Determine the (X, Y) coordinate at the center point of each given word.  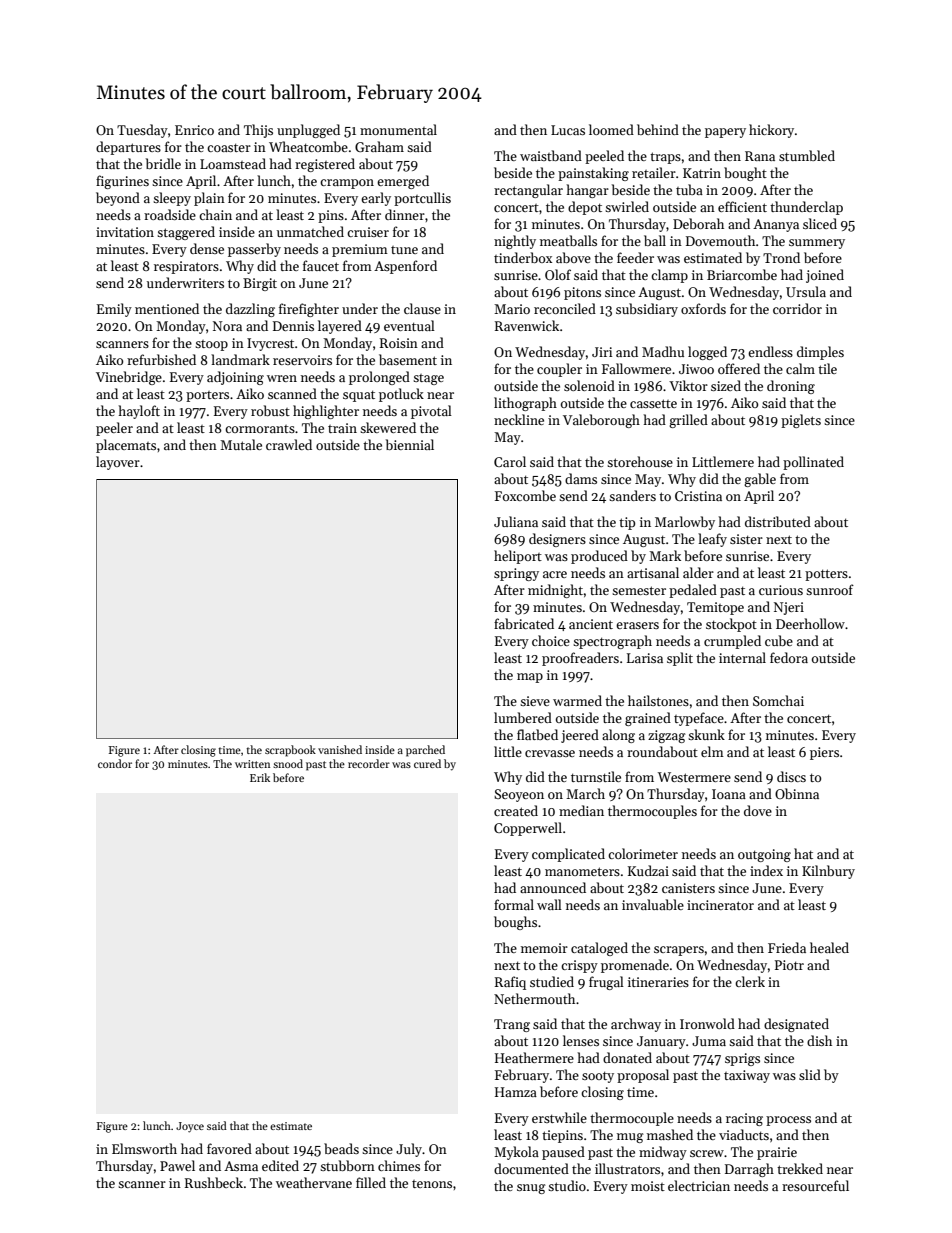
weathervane (314, 1182)
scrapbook (290, 751)
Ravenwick (527, 325)
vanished (340, 749)
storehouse (640, 461)
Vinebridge (129, 378)
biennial (410, 444)
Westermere (694, 777)
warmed (577, 700)
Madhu (663, 351)
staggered (186, 233)
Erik (260, 777)
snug (531, 1189)
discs (791, 776)
